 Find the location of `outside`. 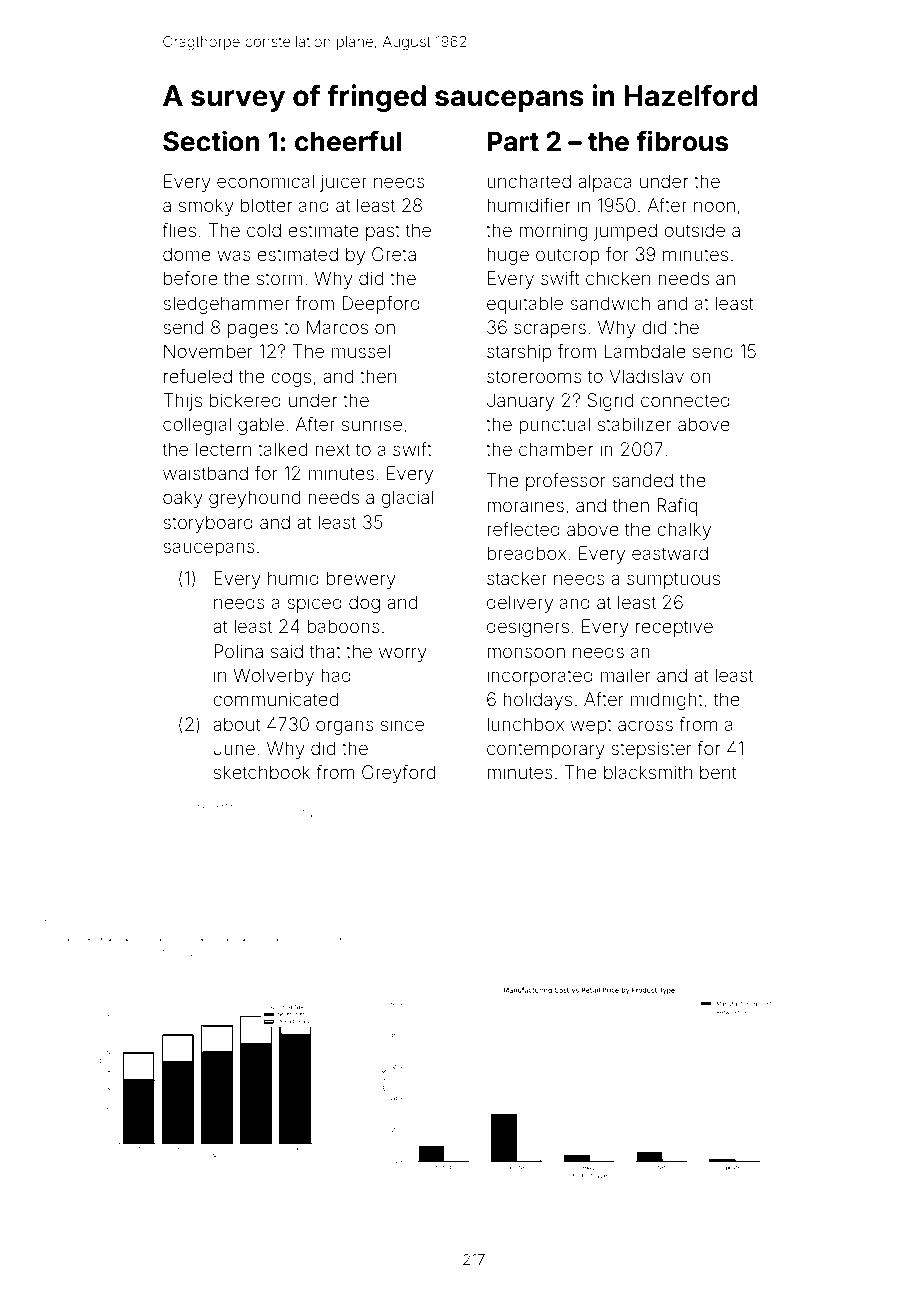

outside is located at coordinates (694, 230).
